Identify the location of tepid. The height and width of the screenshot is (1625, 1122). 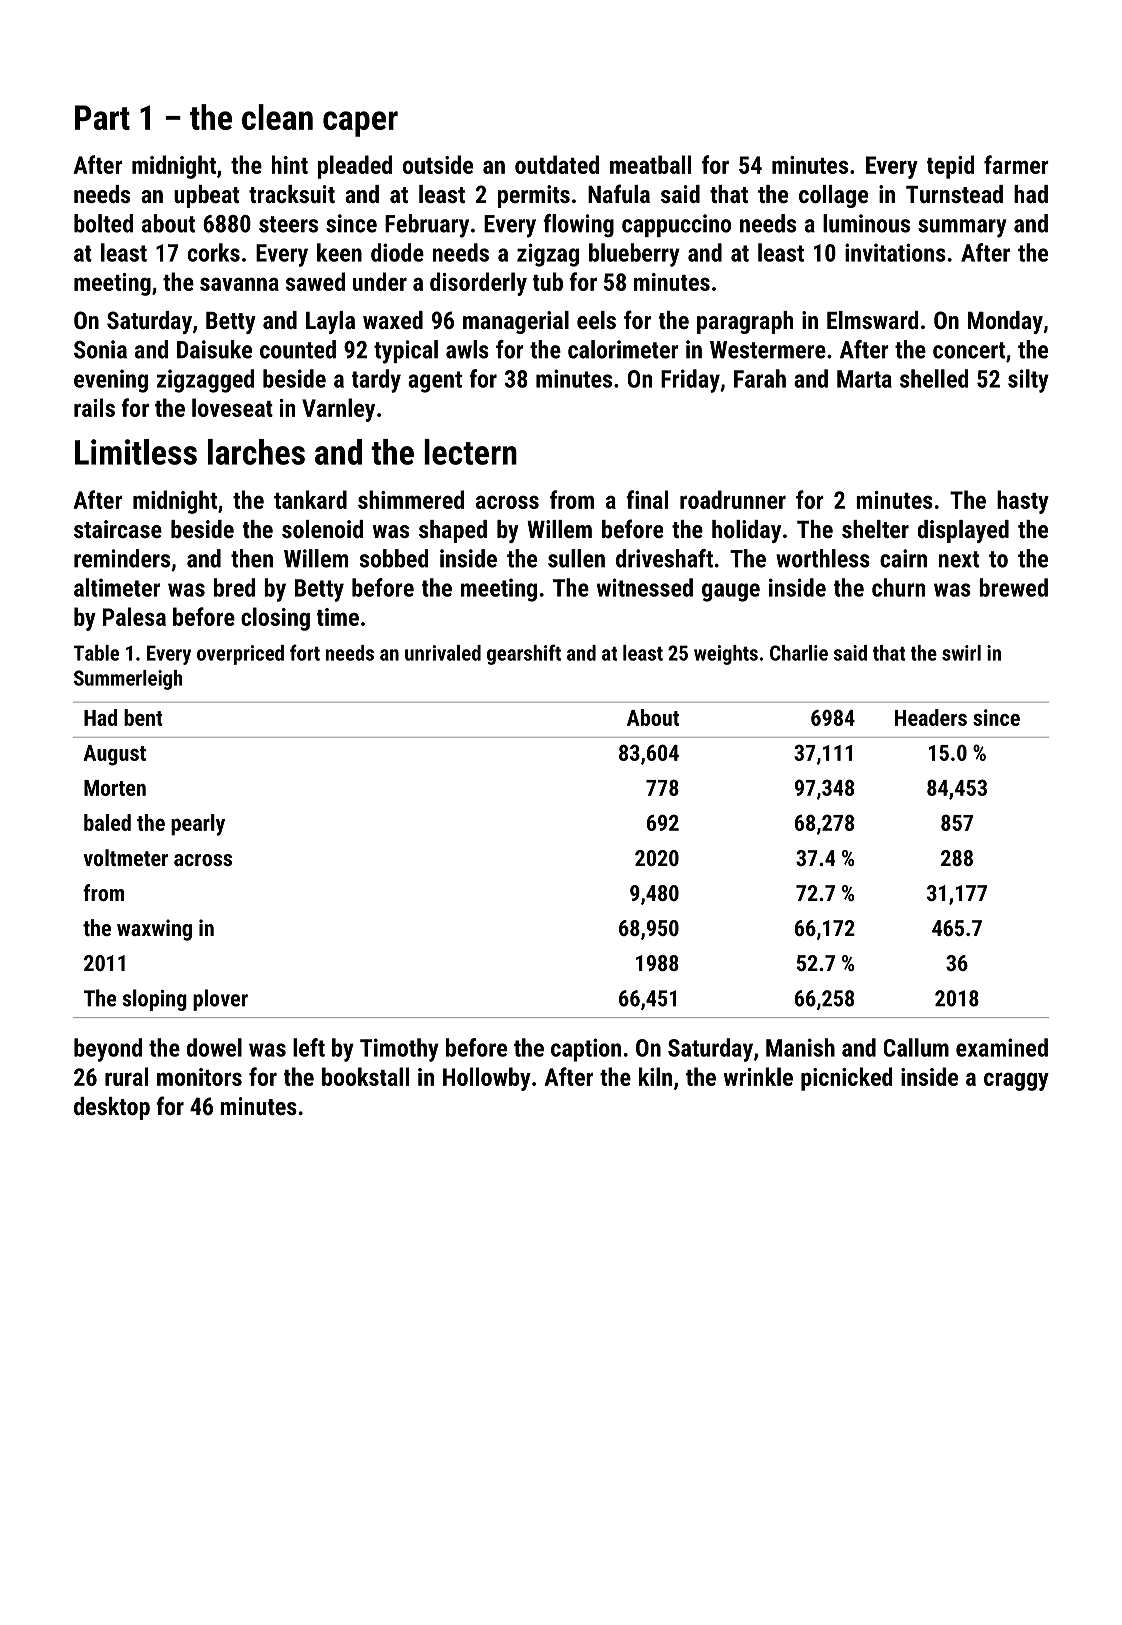
(950, 167).
